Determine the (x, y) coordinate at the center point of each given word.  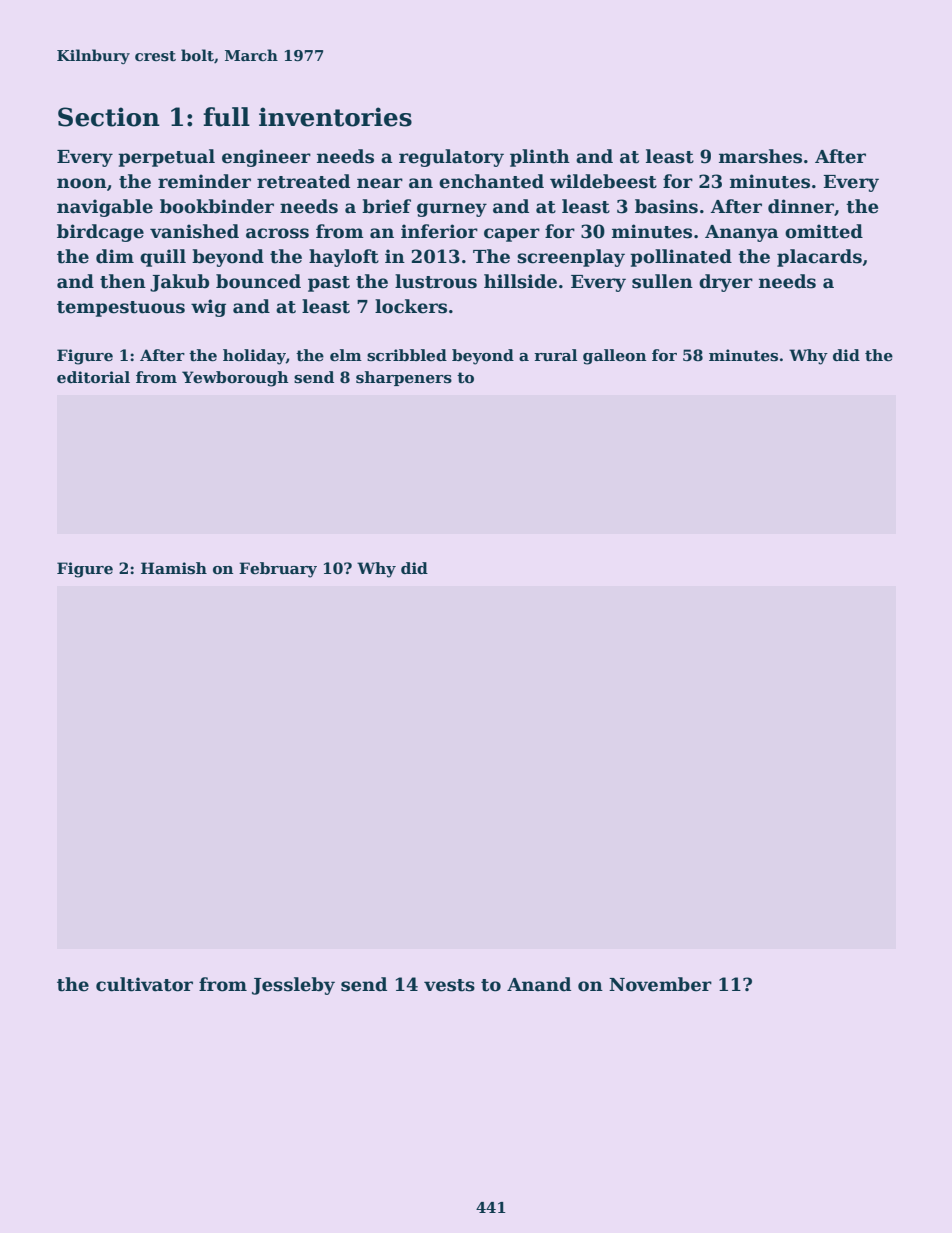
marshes (760, 156)
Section (109, 117)
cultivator (144, 984)
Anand (539, 984)
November (660, 984)
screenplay (571, 258)
